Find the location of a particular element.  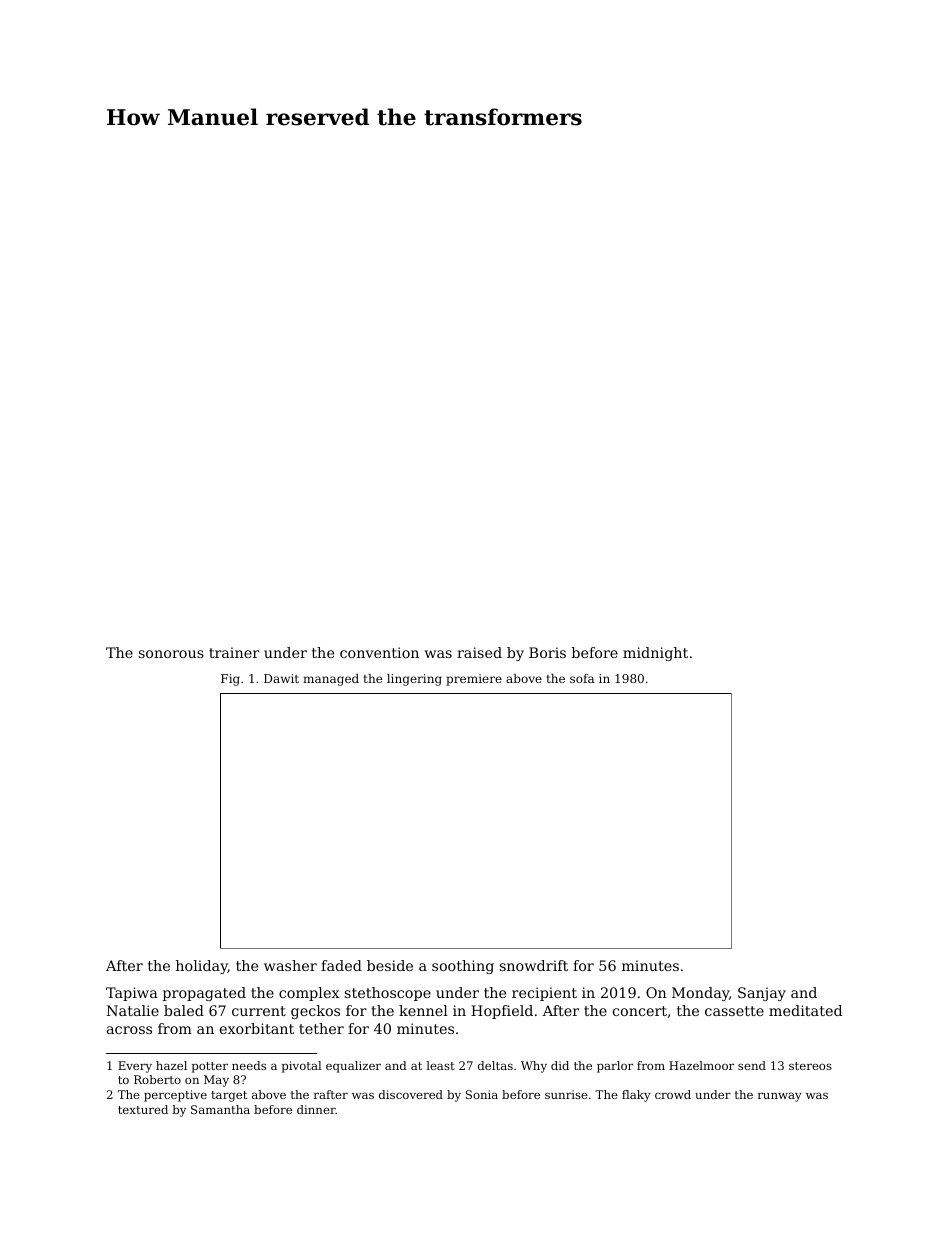

soothing is located at coordinates (463, 967).
